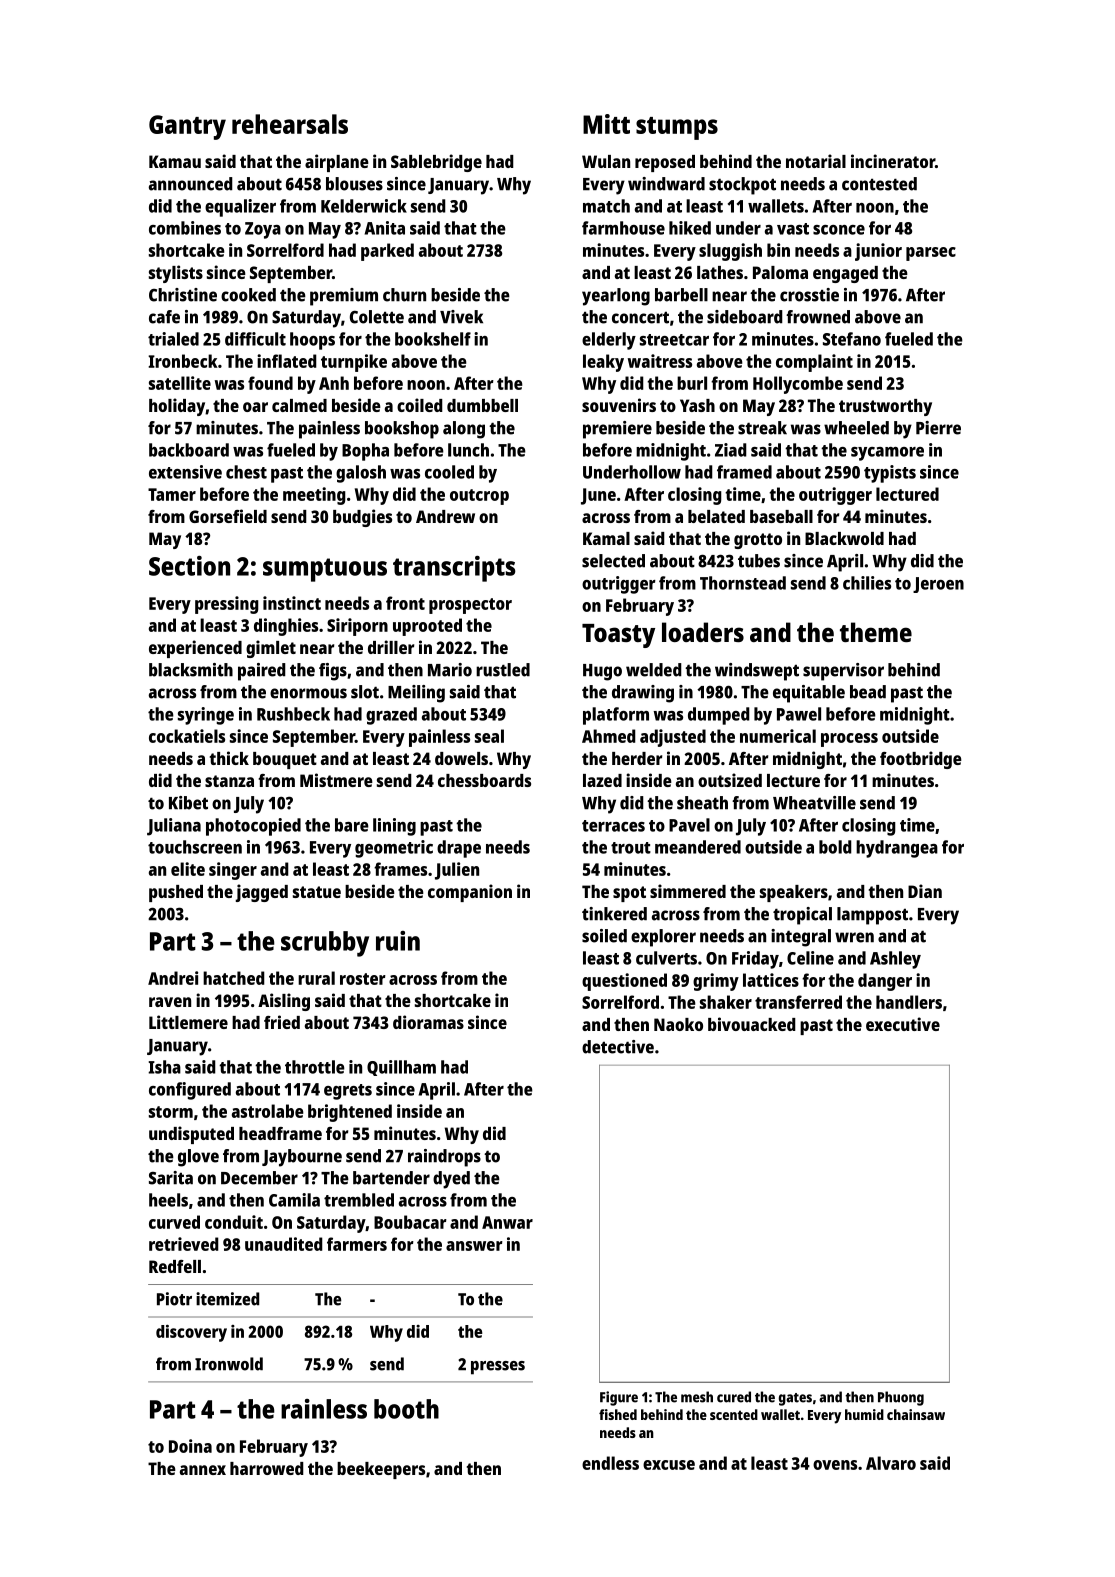 This document has width=1115, height=1577. Describe the element at coordinates (677, 128) in the document. I see `stumps` at that location.
